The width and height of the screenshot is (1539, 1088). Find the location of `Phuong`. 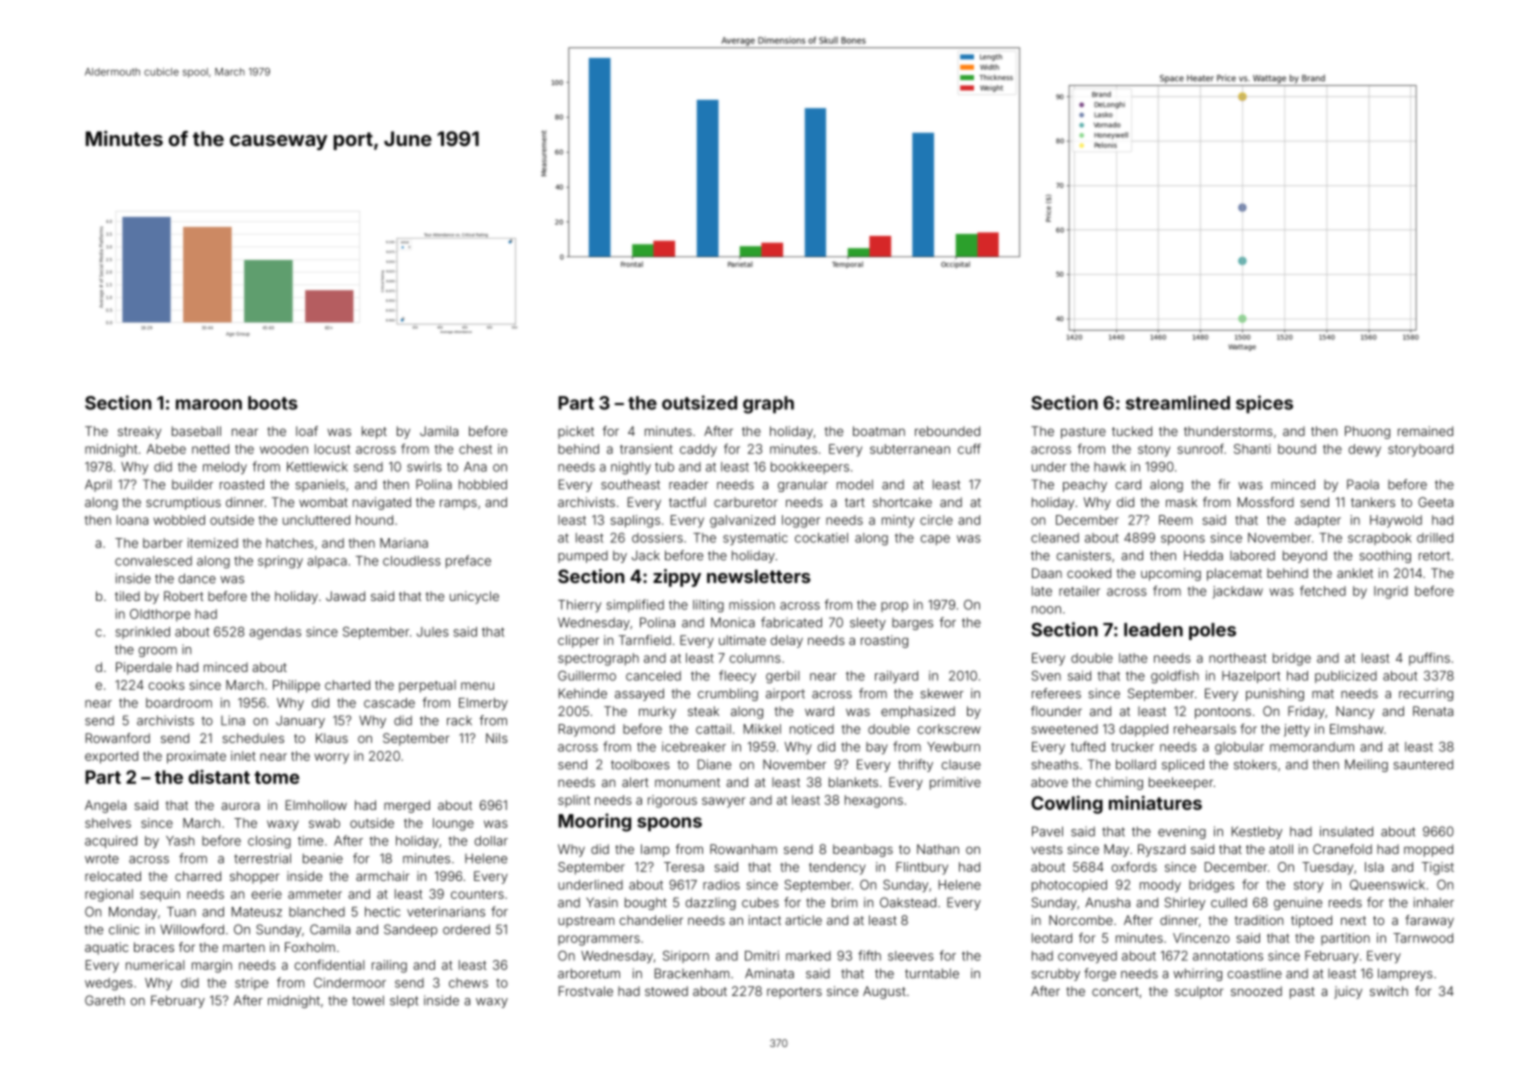

Phuong is located at coordinates (1367, 432).
